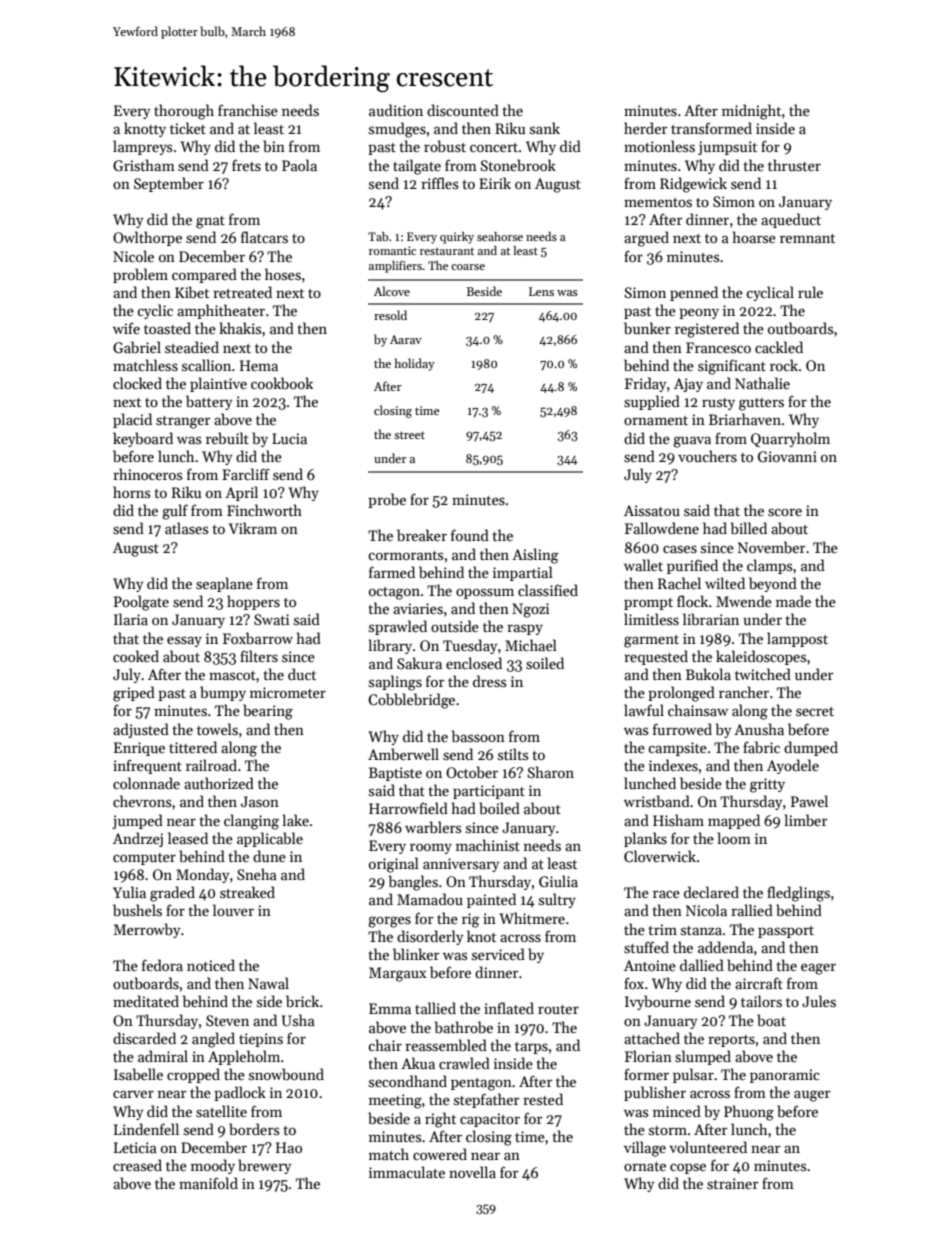  Describe the element at coordinates (761, 747) in the screenshot. I see `fabric` at that location.
